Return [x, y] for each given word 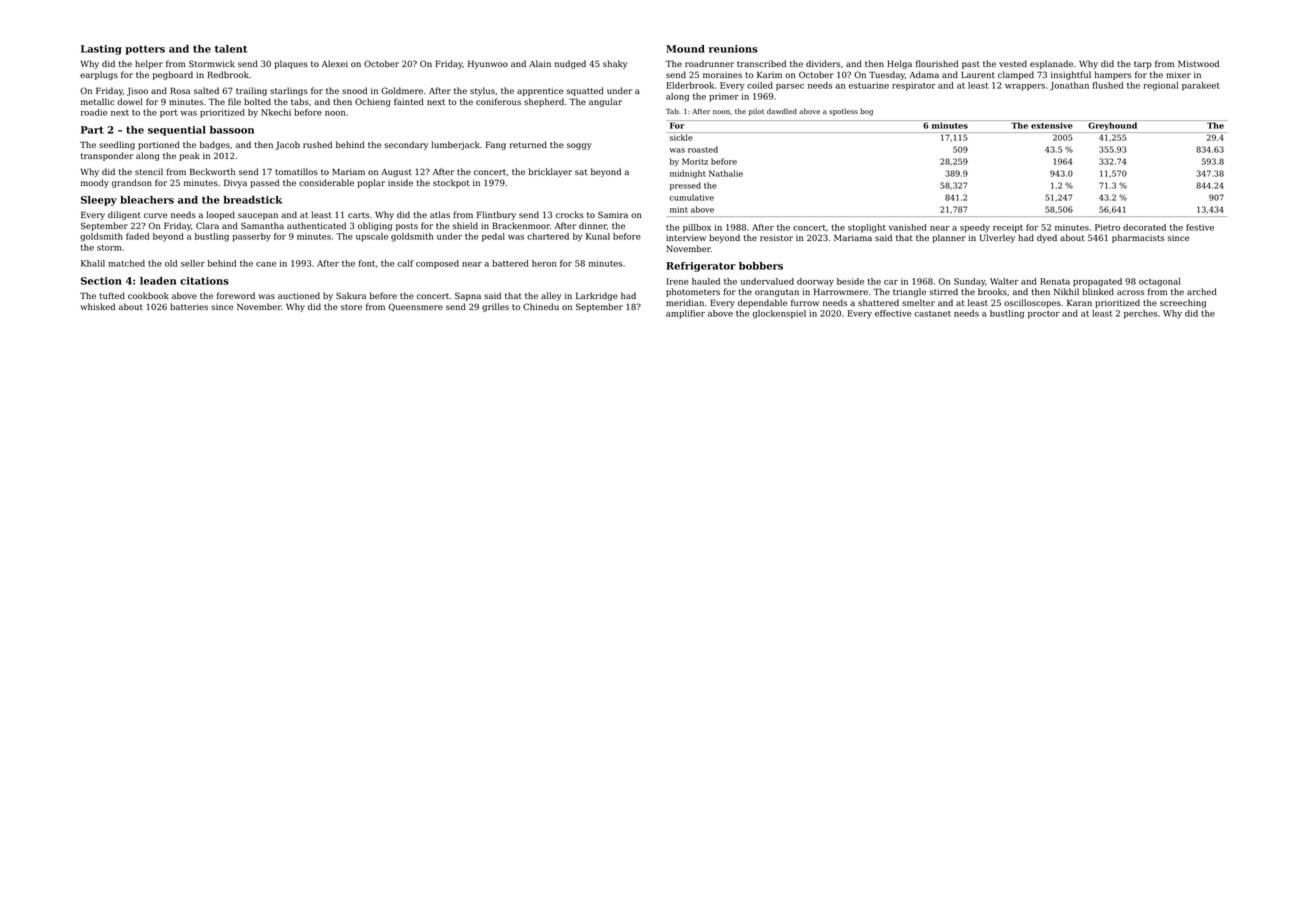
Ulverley [997, 238]
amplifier [685, 314]
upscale [372, 237]
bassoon [232, 130]
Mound [685, 49]
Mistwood [1198, 63]
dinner [593, 226]
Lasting [101, 50]
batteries [189, 306]
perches [1140, 314]
